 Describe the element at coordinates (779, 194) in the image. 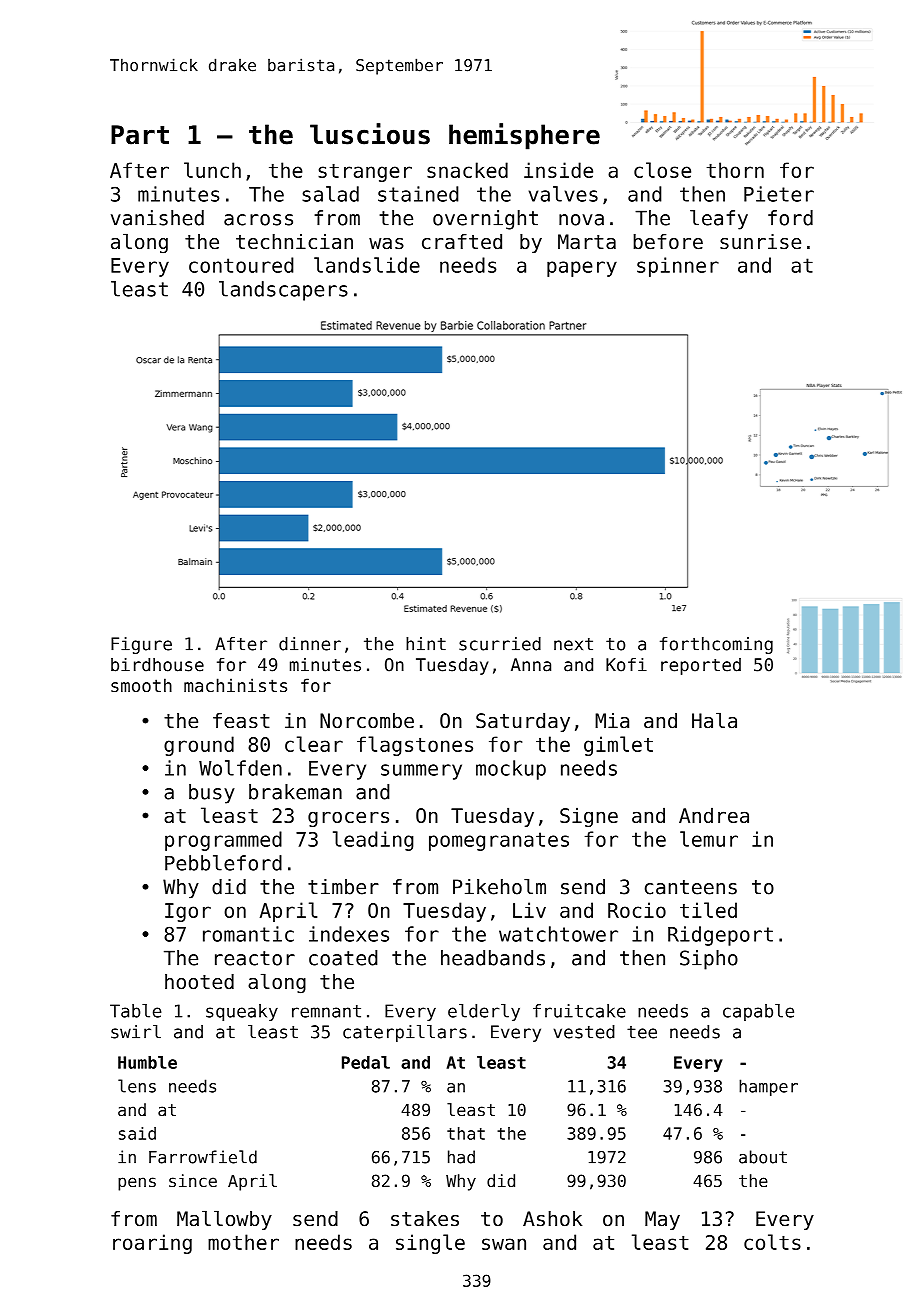

I see `Pieter` at that location.
